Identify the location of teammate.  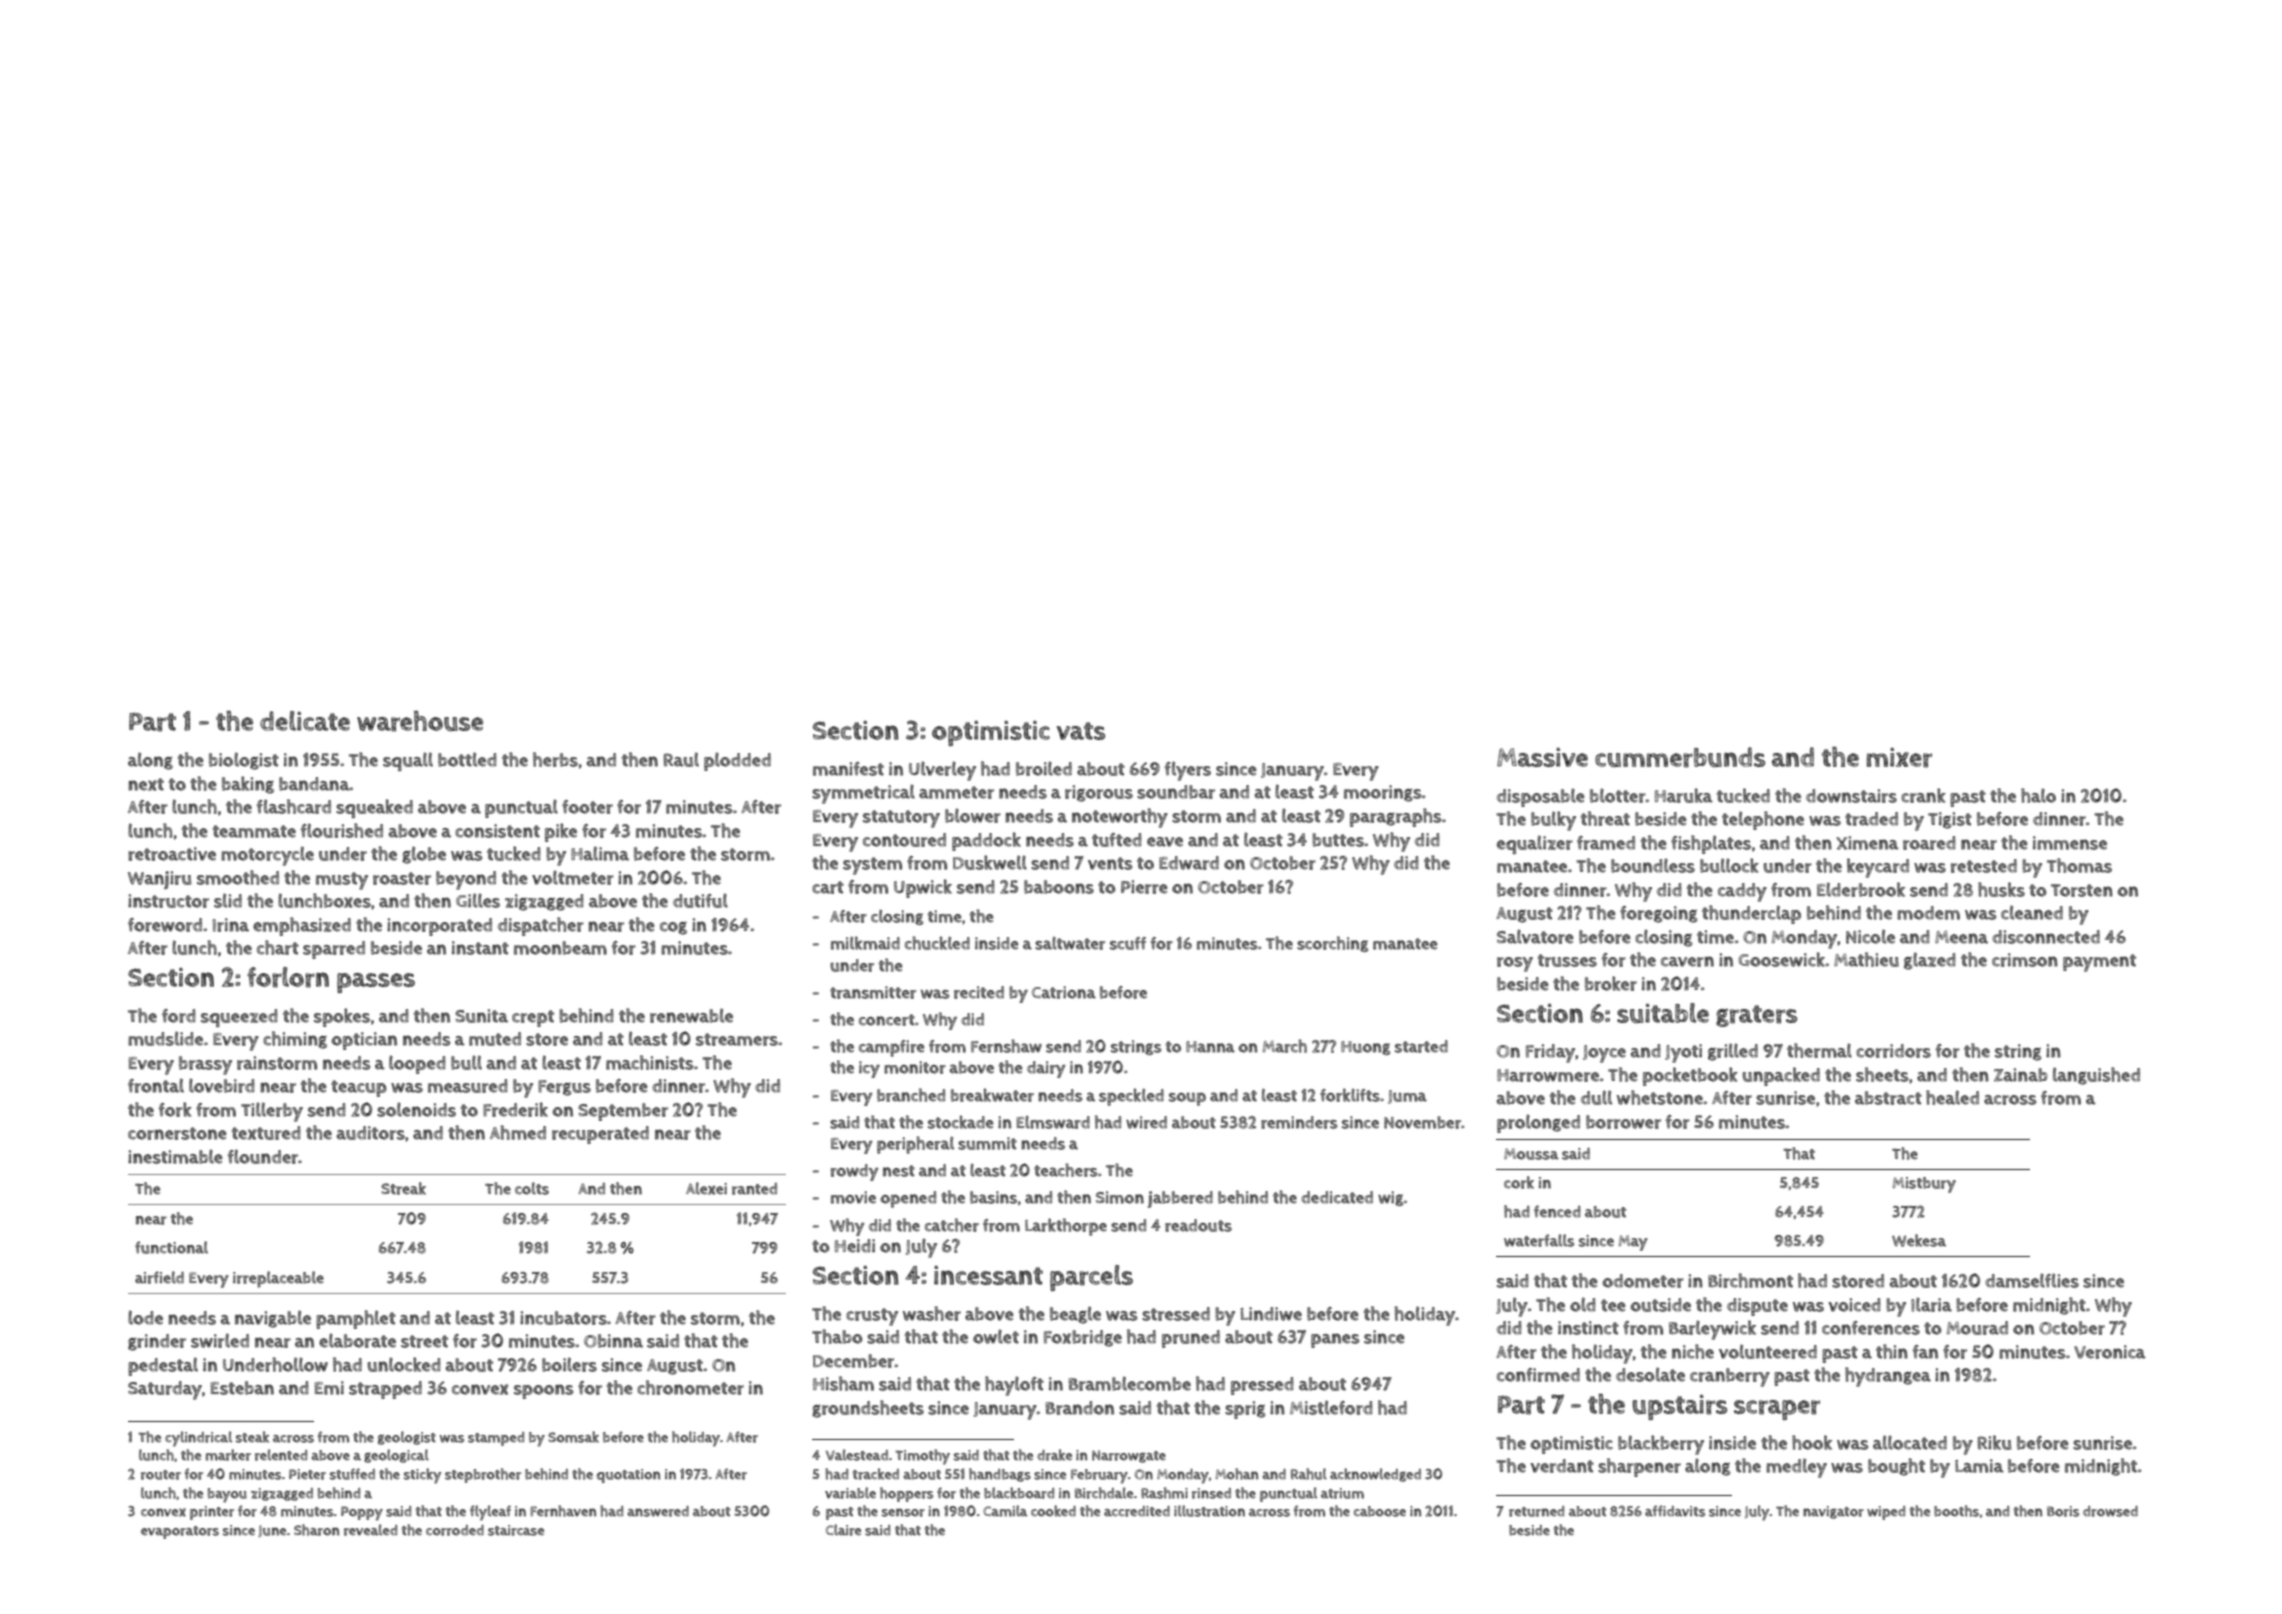
(254, 831).
